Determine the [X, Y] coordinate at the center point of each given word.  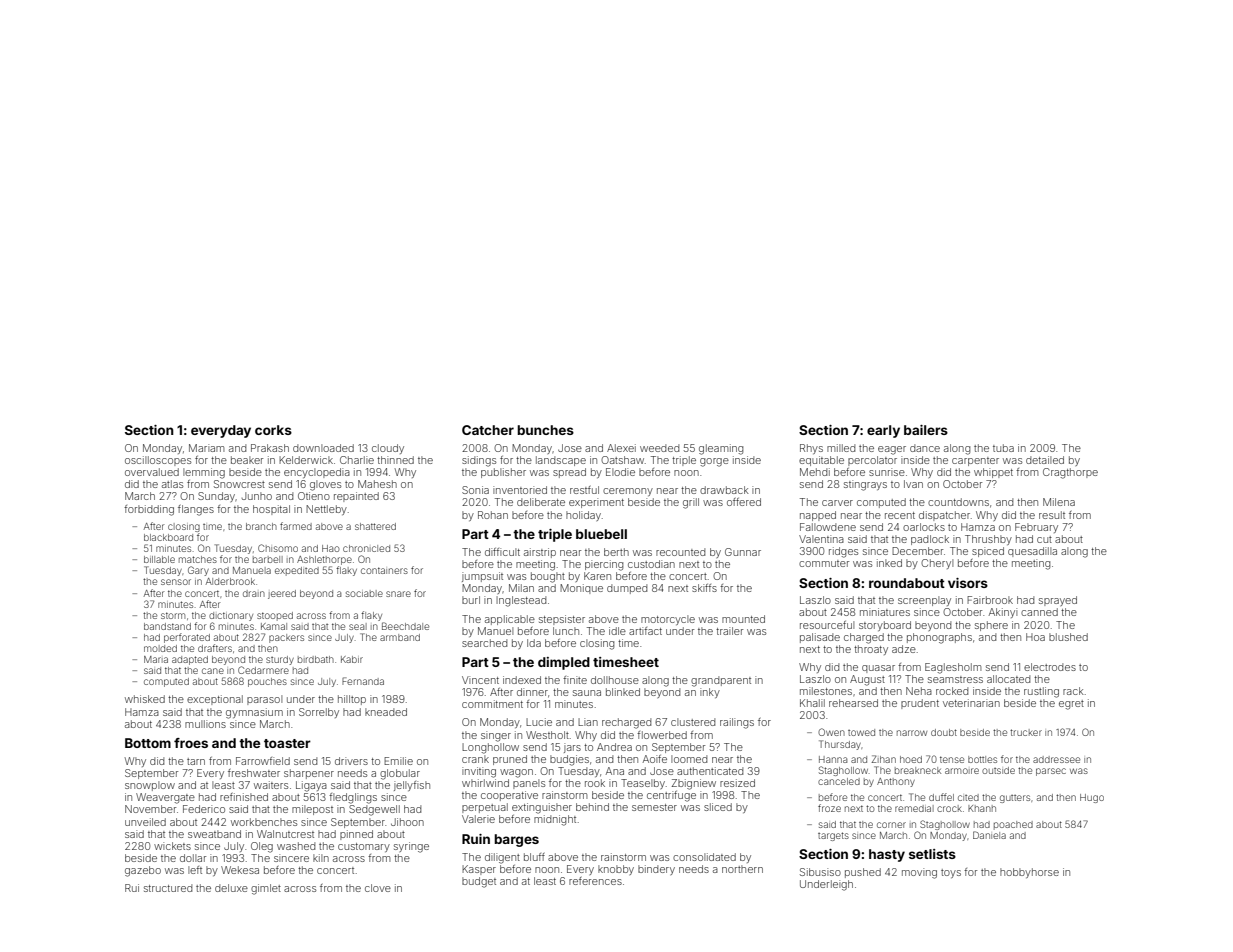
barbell [268, 559]
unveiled [145, 822]
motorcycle [668, 620]
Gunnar [743, 552]
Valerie [478, 819]
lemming [204, 473]
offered [744, 502]
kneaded [386, 712]
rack [1073, 691]
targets [833, 836]
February [1036, 528]
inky [710, 693]
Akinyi [1003, 613]
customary [364, 847]
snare [398, 594]
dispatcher [944, 516]
